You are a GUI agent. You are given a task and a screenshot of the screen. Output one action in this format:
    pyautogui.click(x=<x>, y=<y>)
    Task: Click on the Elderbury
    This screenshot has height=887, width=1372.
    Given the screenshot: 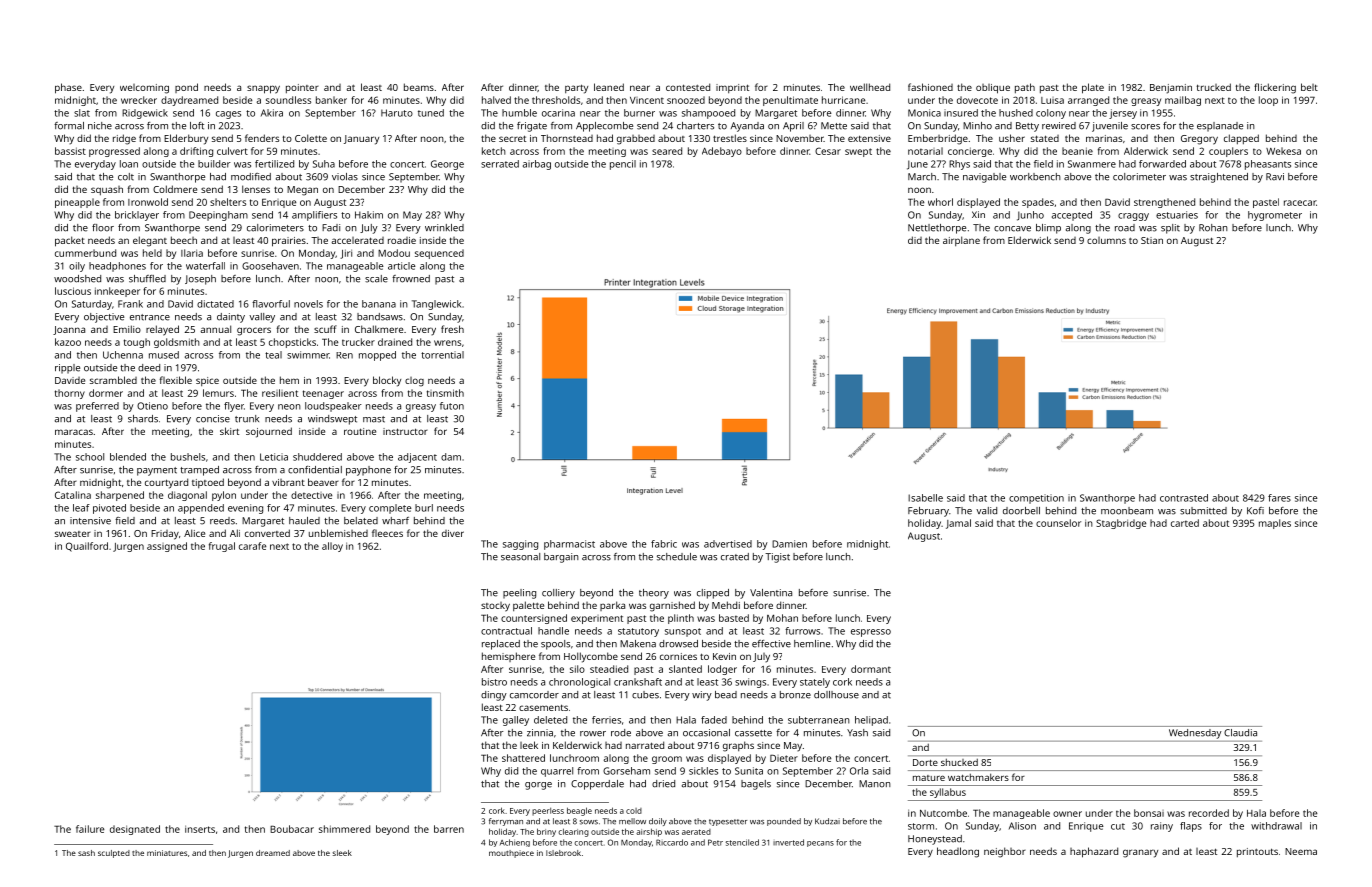 What is the action you would take?
    pyautogui.click(x=186, y=139)
